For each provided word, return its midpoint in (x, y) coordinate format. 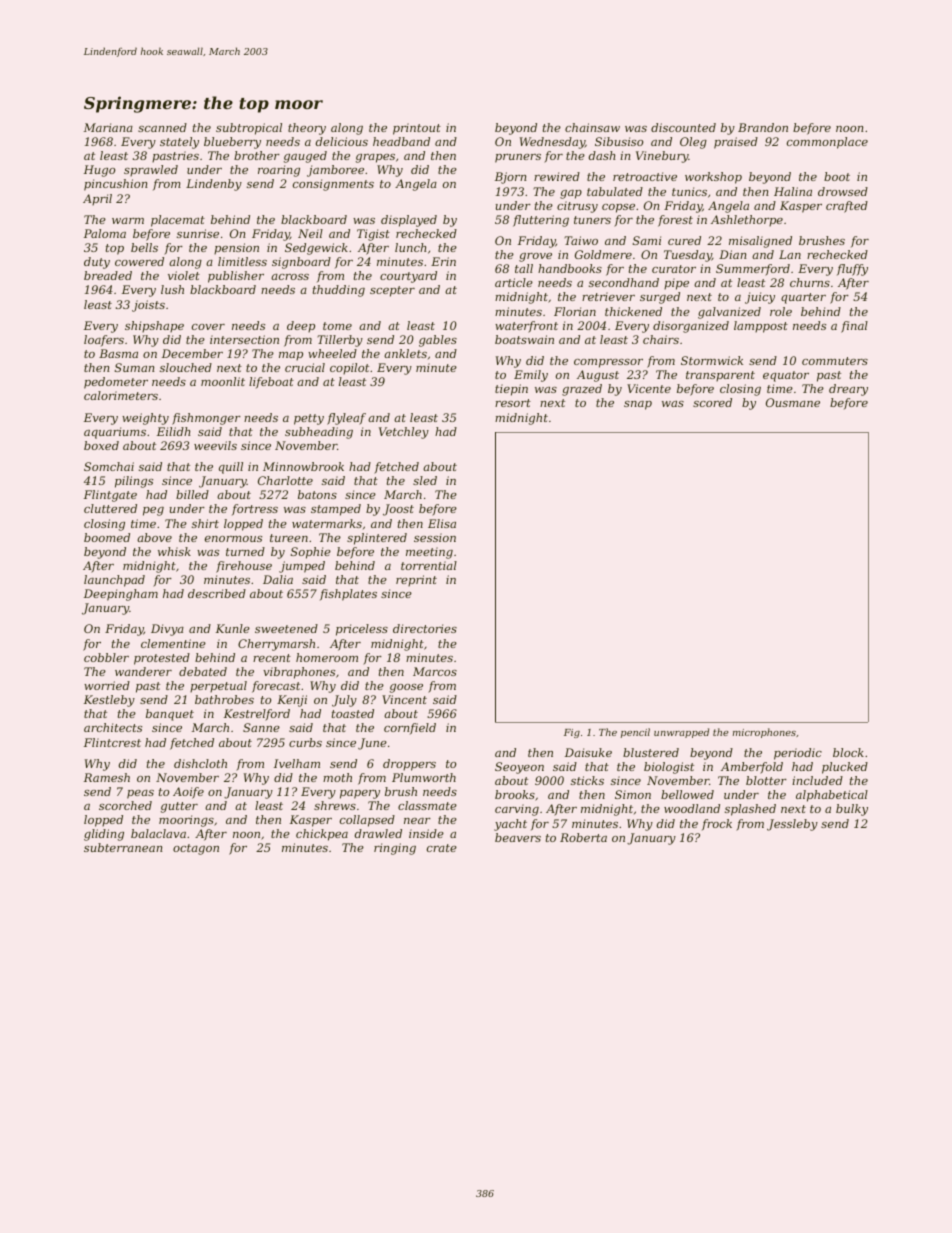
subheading (319, 433)
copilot (349, 369)
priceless (362, 630)
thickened (633, 311)
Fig (572, 733)
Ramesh (107, 777)
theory (307, 129)
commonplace (827, 143)
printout (417, 129)
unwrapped (681, 733)
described (217, 593)
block (848, 752)
